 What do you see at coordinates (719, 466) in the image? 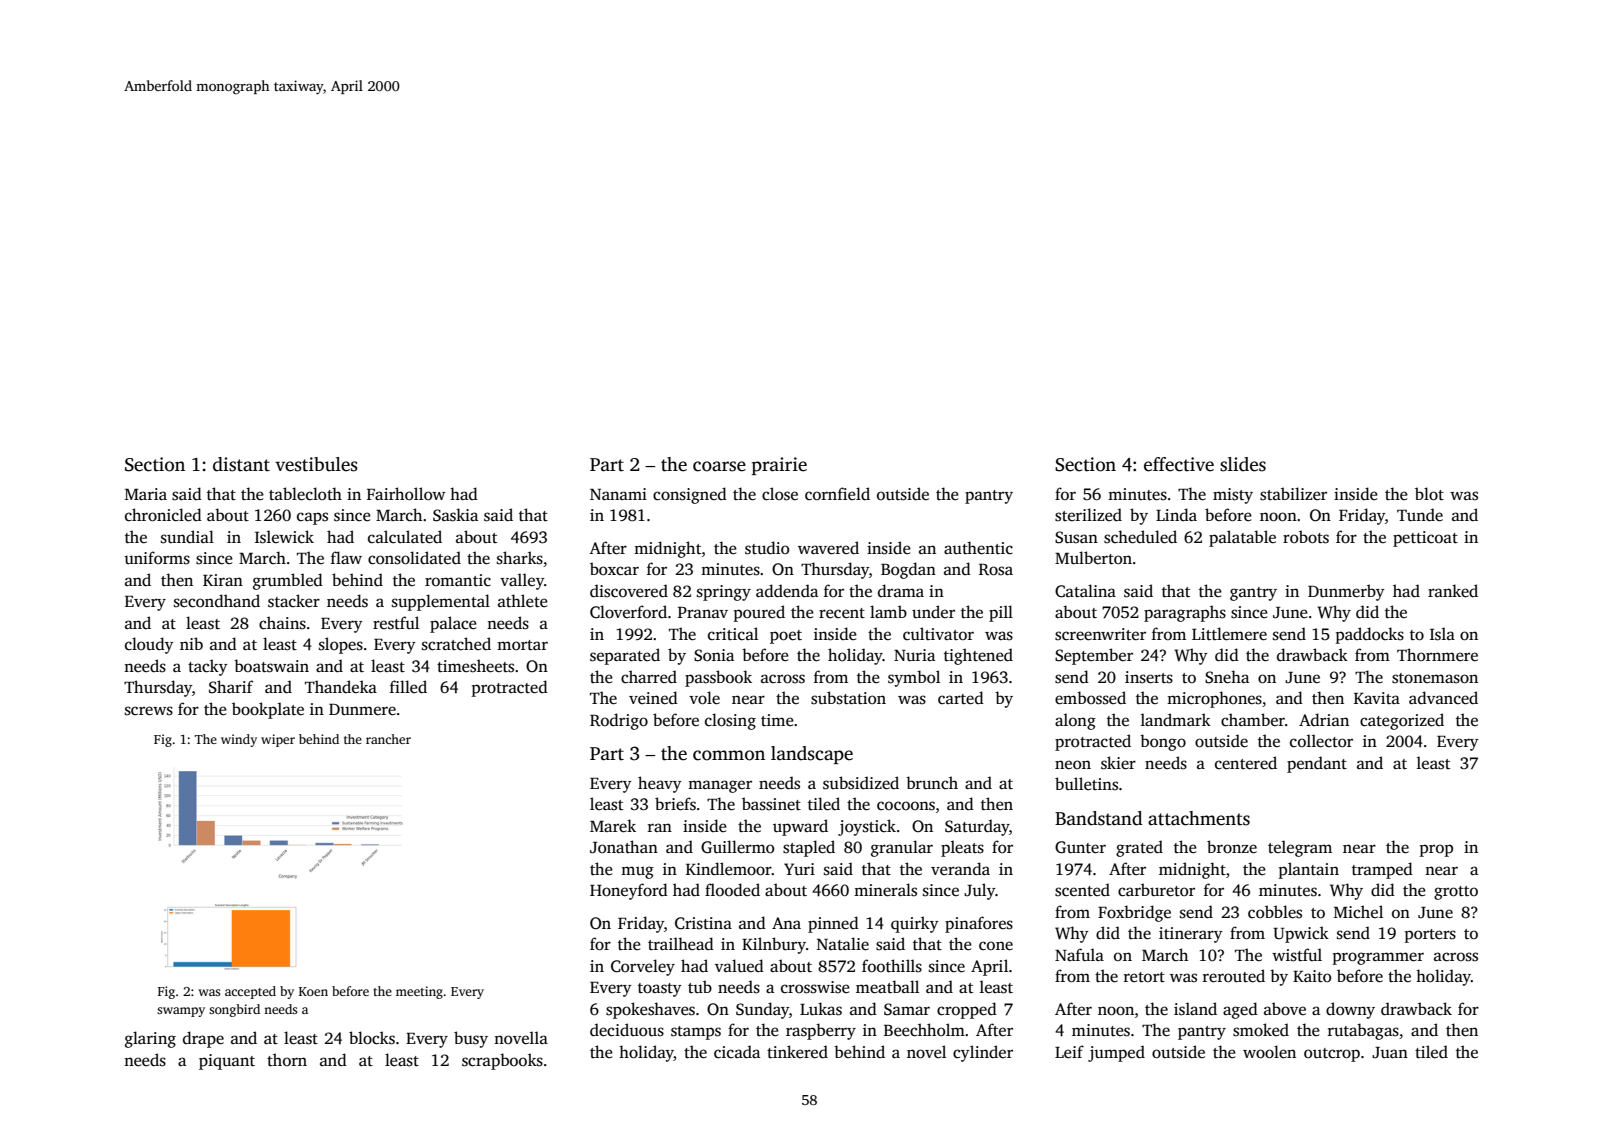
I see `coarse` at bounding box center [719, 466].
